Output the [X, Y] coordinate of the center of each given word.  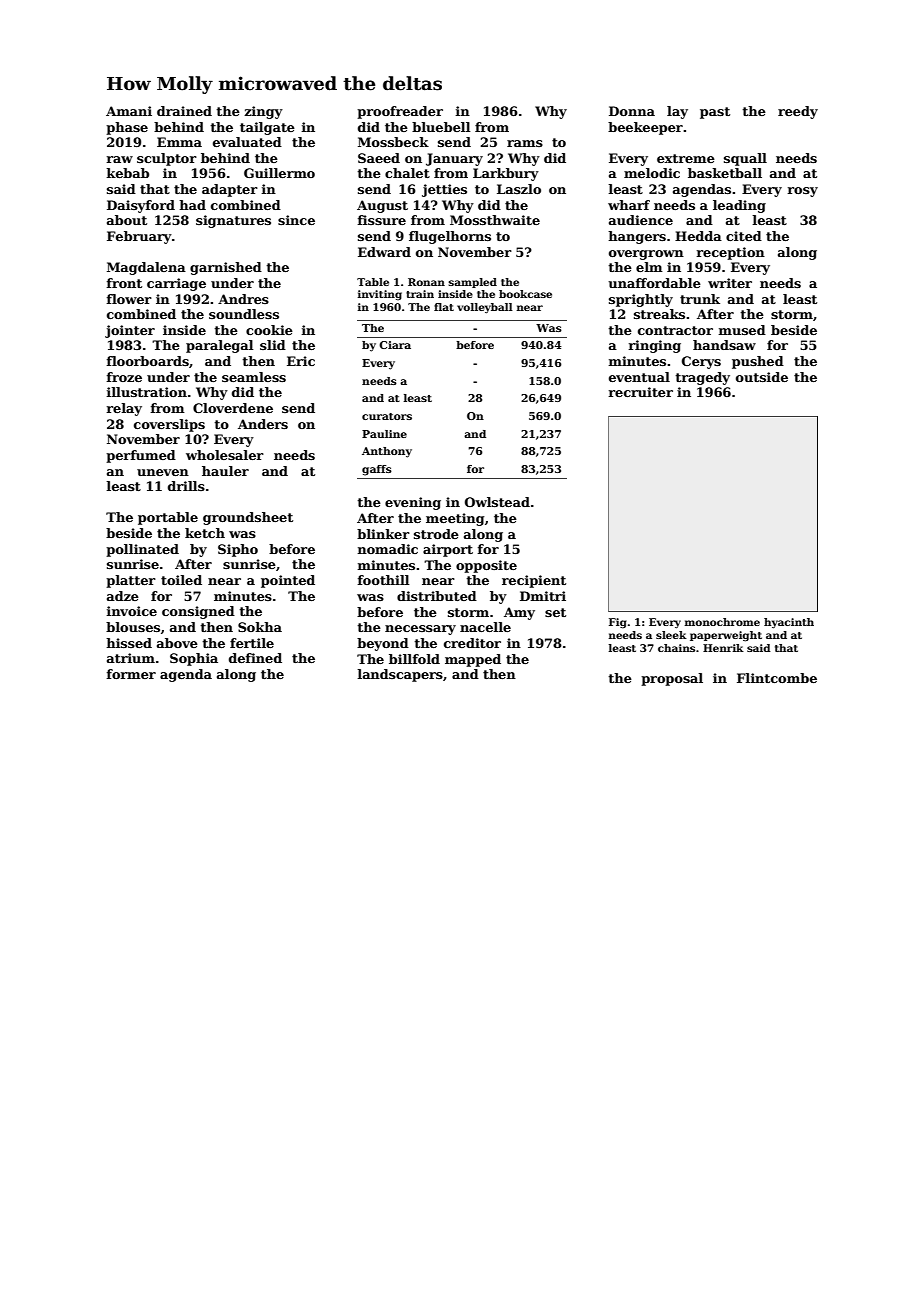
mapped [473, 660]
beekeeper [645, 128]
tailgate [267, 128]
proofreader [400, 112]
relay [124, 409]
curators [387, 416]
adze [123, 596]
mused [742, 330]
